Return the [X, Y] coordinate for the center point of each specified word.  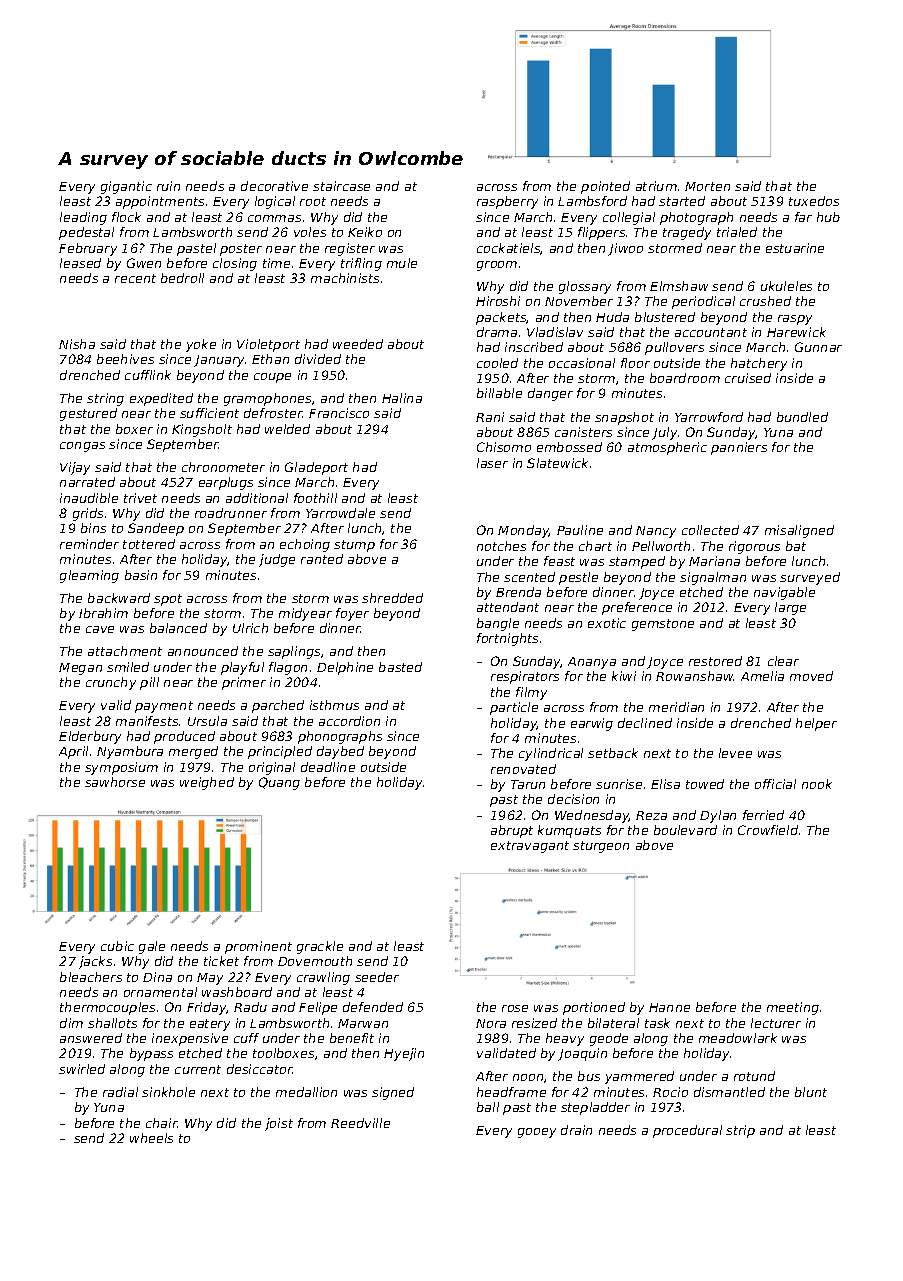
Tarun [528, 784]
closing [235, 264]
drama [497, 332]
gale [152, 947]
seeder [377, 977]
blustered [665, 317]
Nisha [77, 344]
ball [488, 1107]
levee [735, 753]
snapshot [624, 418]
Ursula [207, 721]
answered [91, 1038]
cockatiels [509, 249]
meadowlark [738, 1038]
